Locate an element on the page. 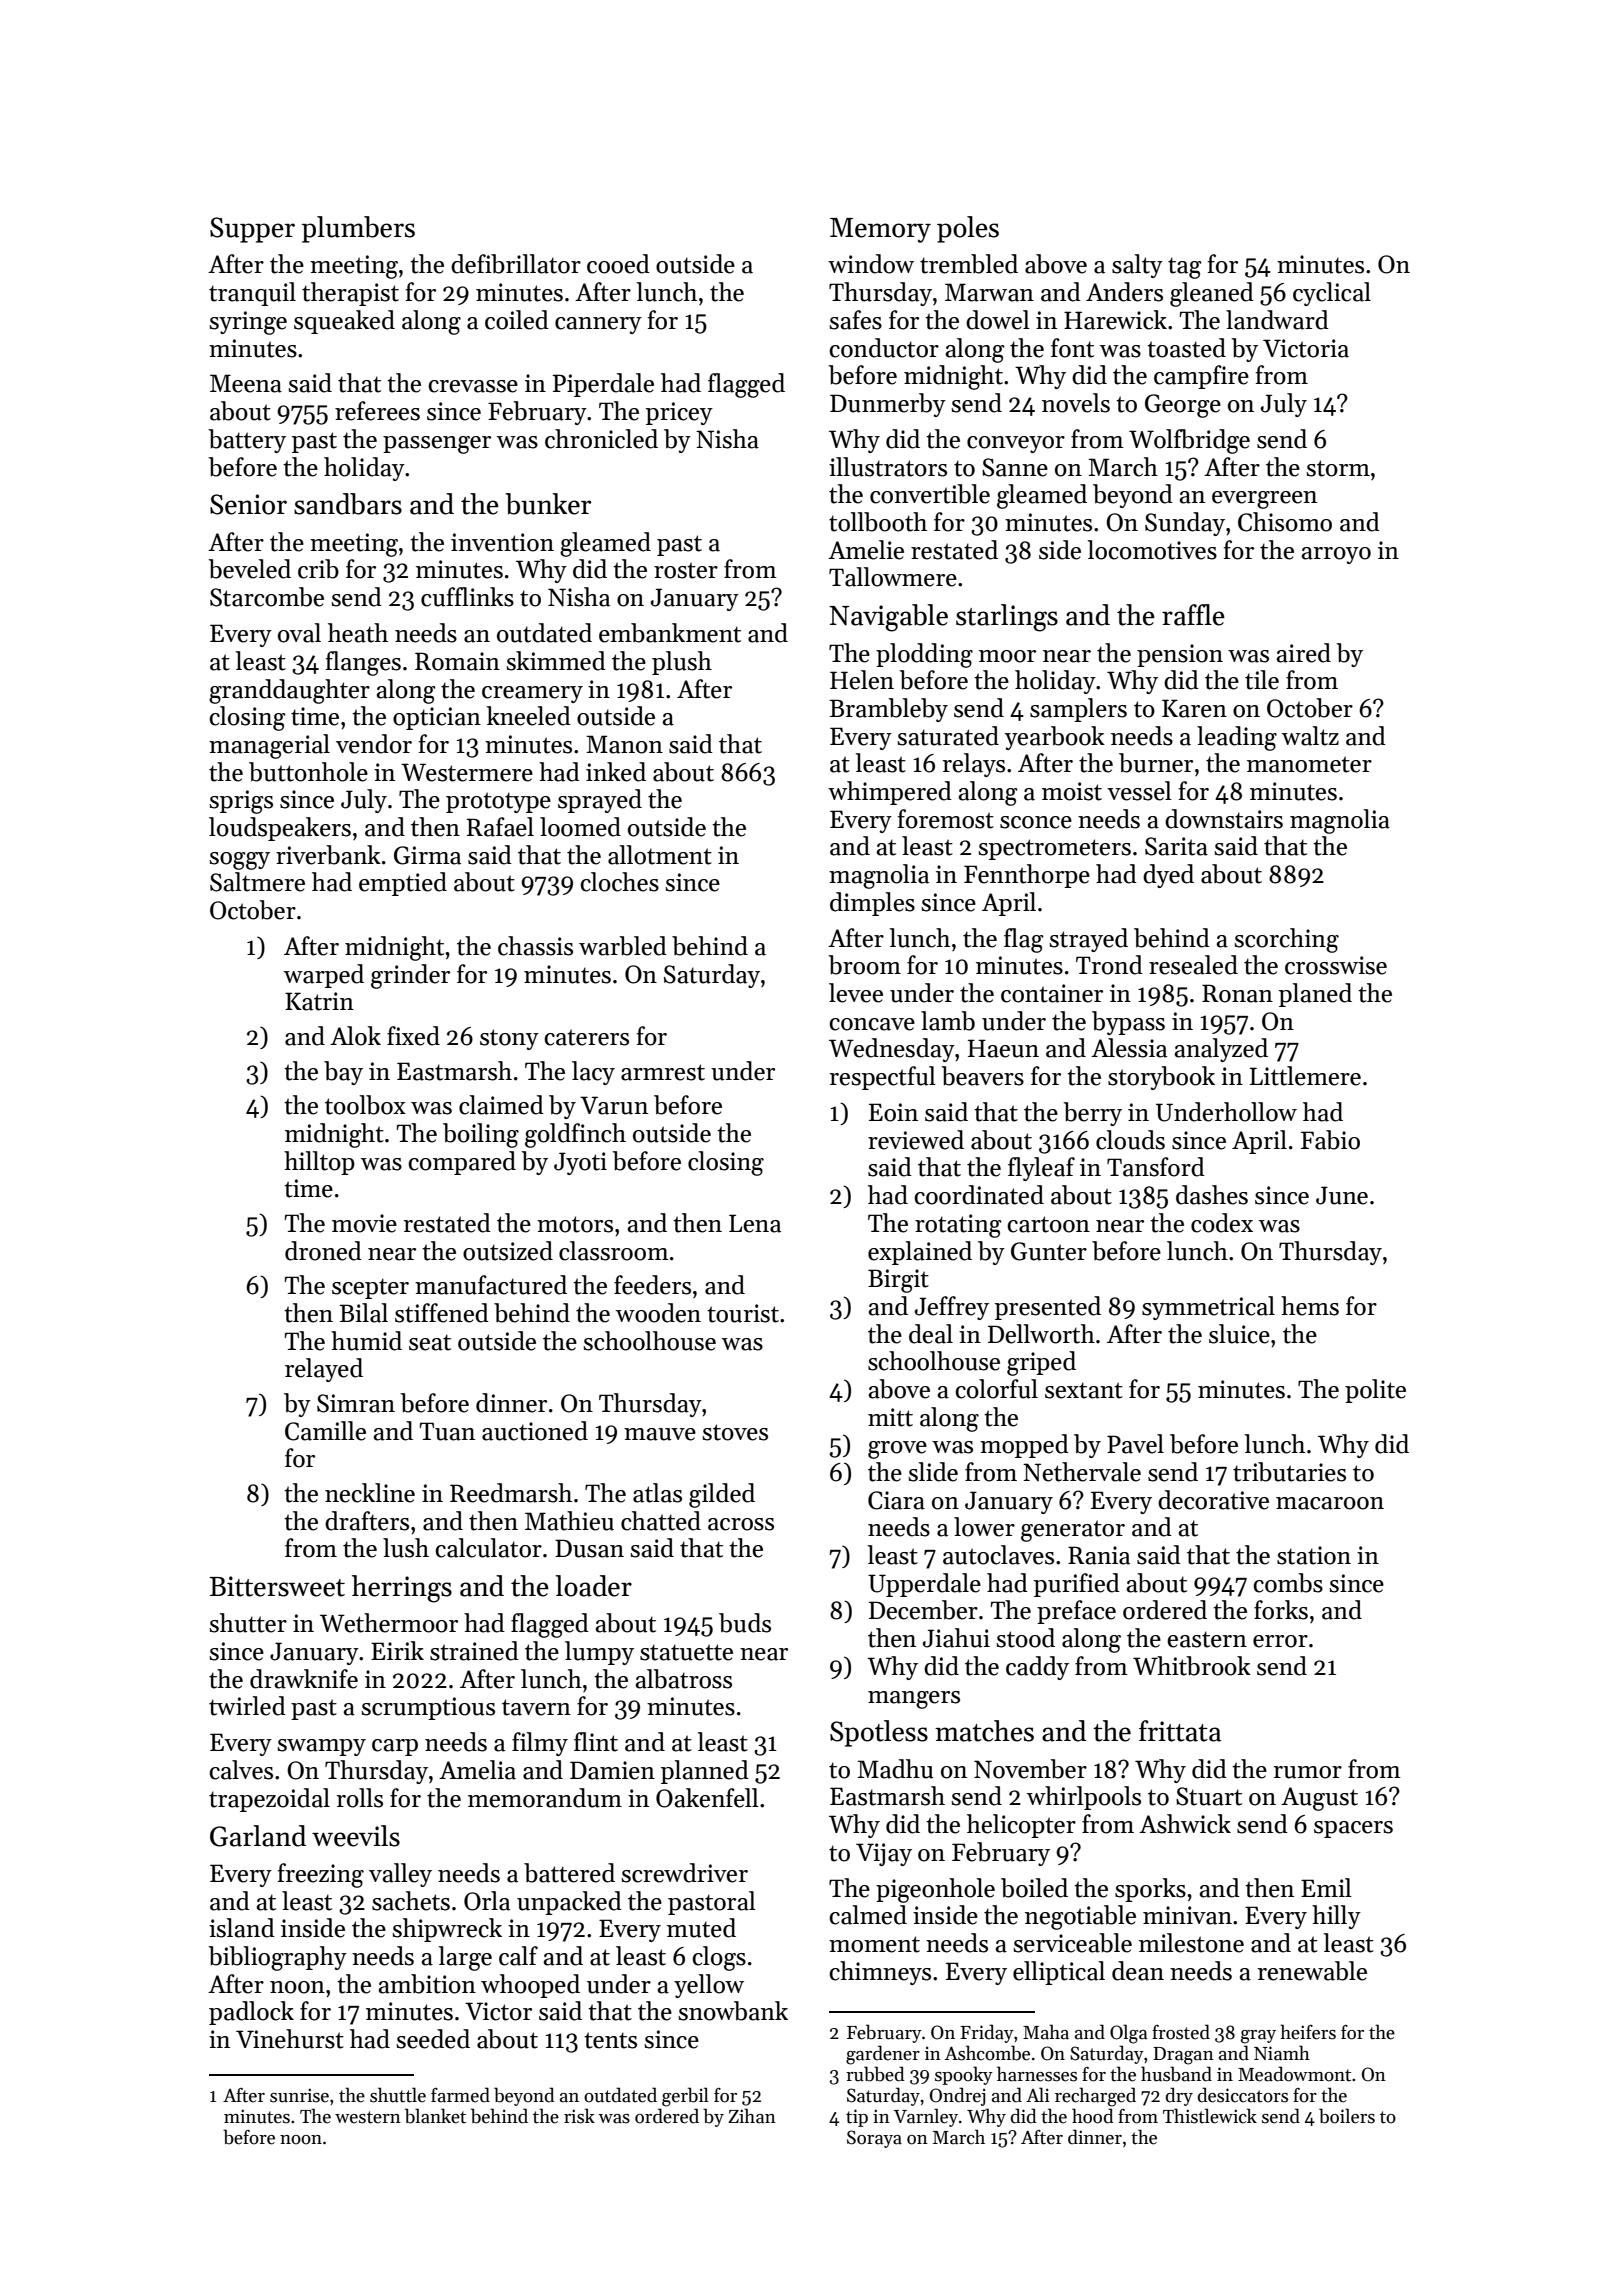  symmetrical is located at coordinates (1208, 1308).
